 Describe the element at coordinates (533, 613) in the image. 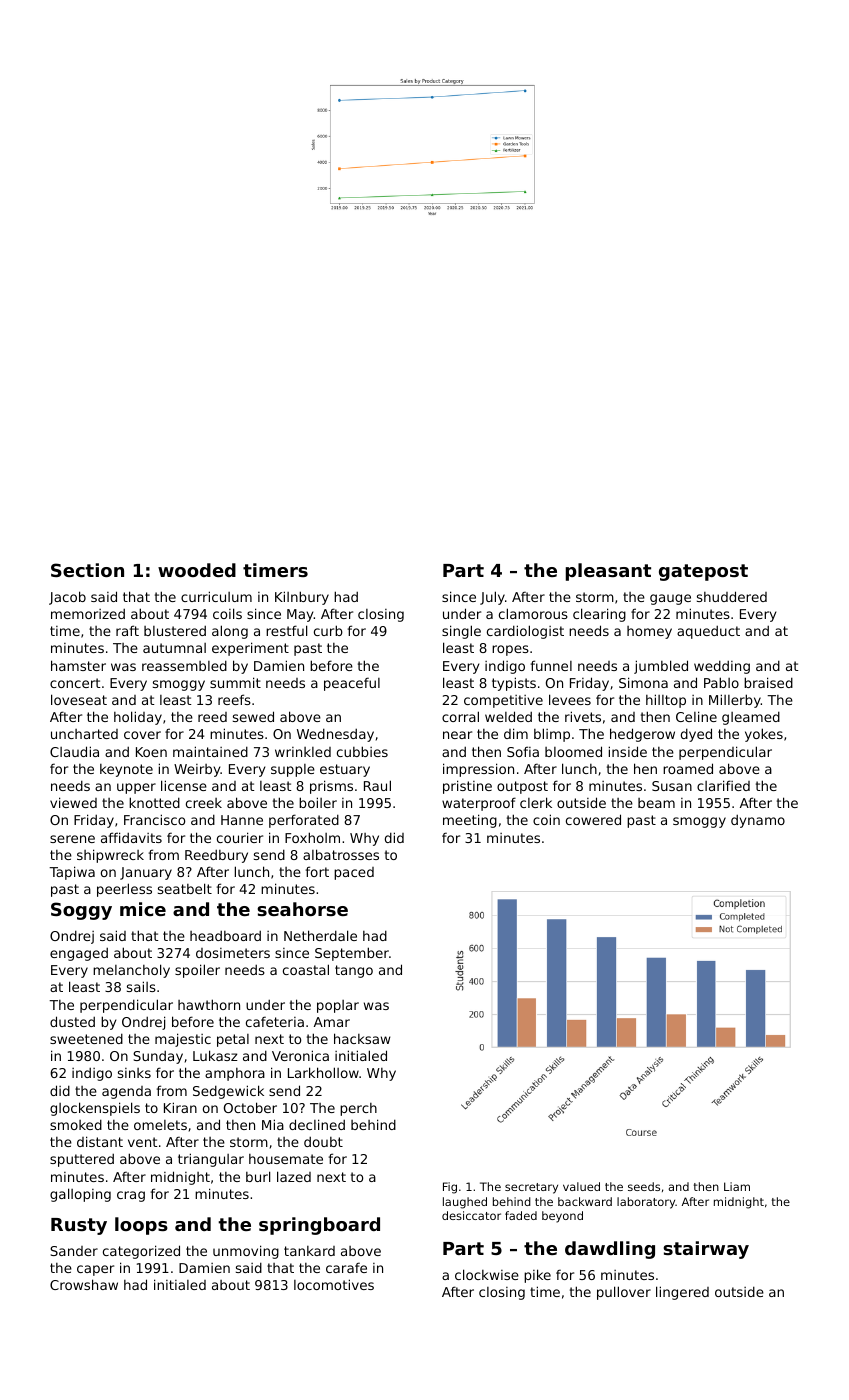

I see `clamorous` at that location.
